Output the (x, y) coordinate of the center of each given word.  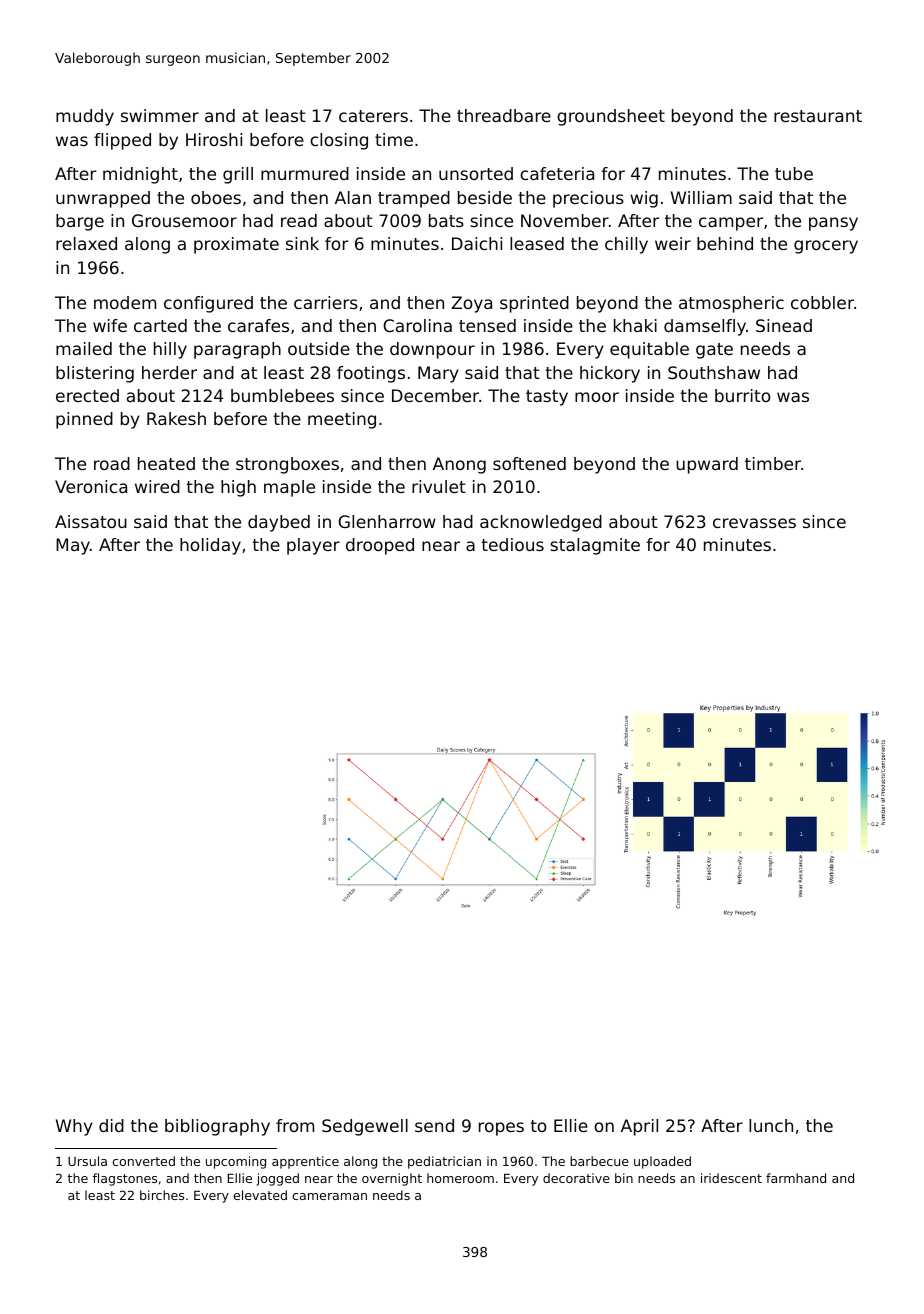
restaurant (818, 116)
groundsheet (611, 117)
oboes (216, 197)
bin (624, 1178)
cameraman (329, 1196)
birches (162, 1195)
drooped (380, 546)
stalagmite (595, 546)
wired (157, 486)
